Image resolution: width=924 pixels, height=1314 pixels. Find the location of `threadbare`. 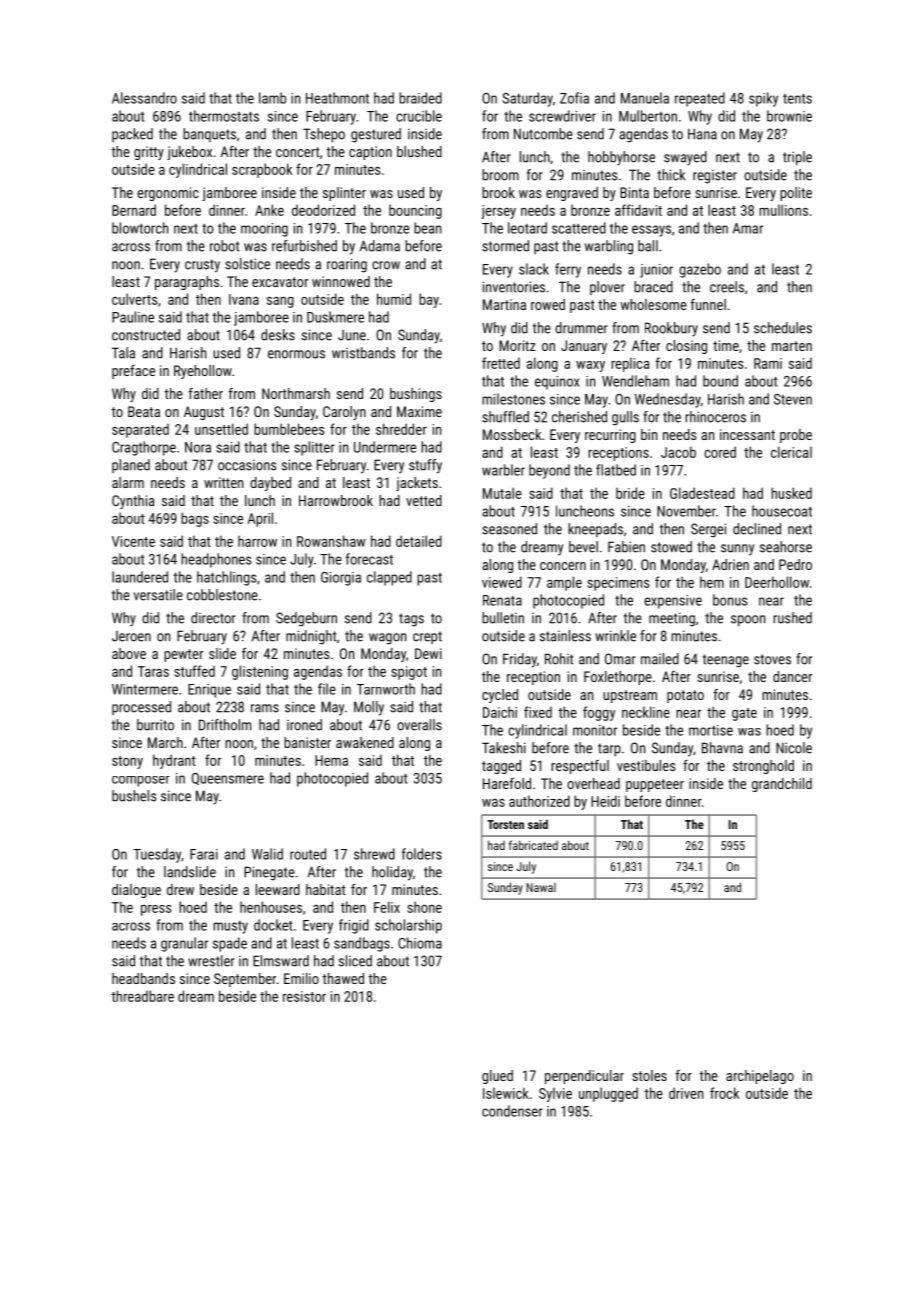

threadbare is located at coordinates (142, 996).
